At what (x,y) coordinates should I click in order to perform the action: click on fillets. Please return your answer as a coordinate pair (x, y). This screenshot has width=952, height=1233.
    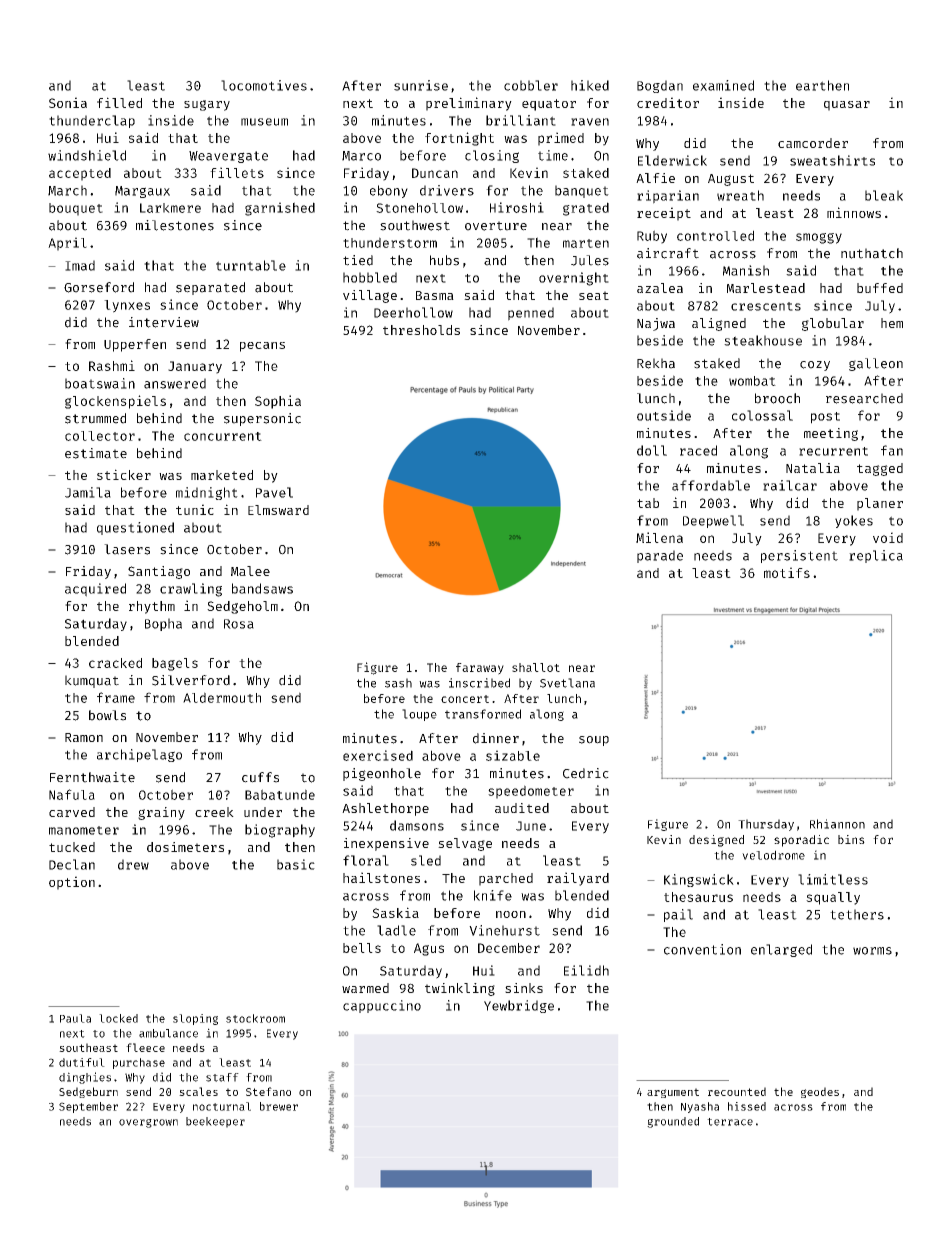
    Looking at the image, I should click on (237, 172).
